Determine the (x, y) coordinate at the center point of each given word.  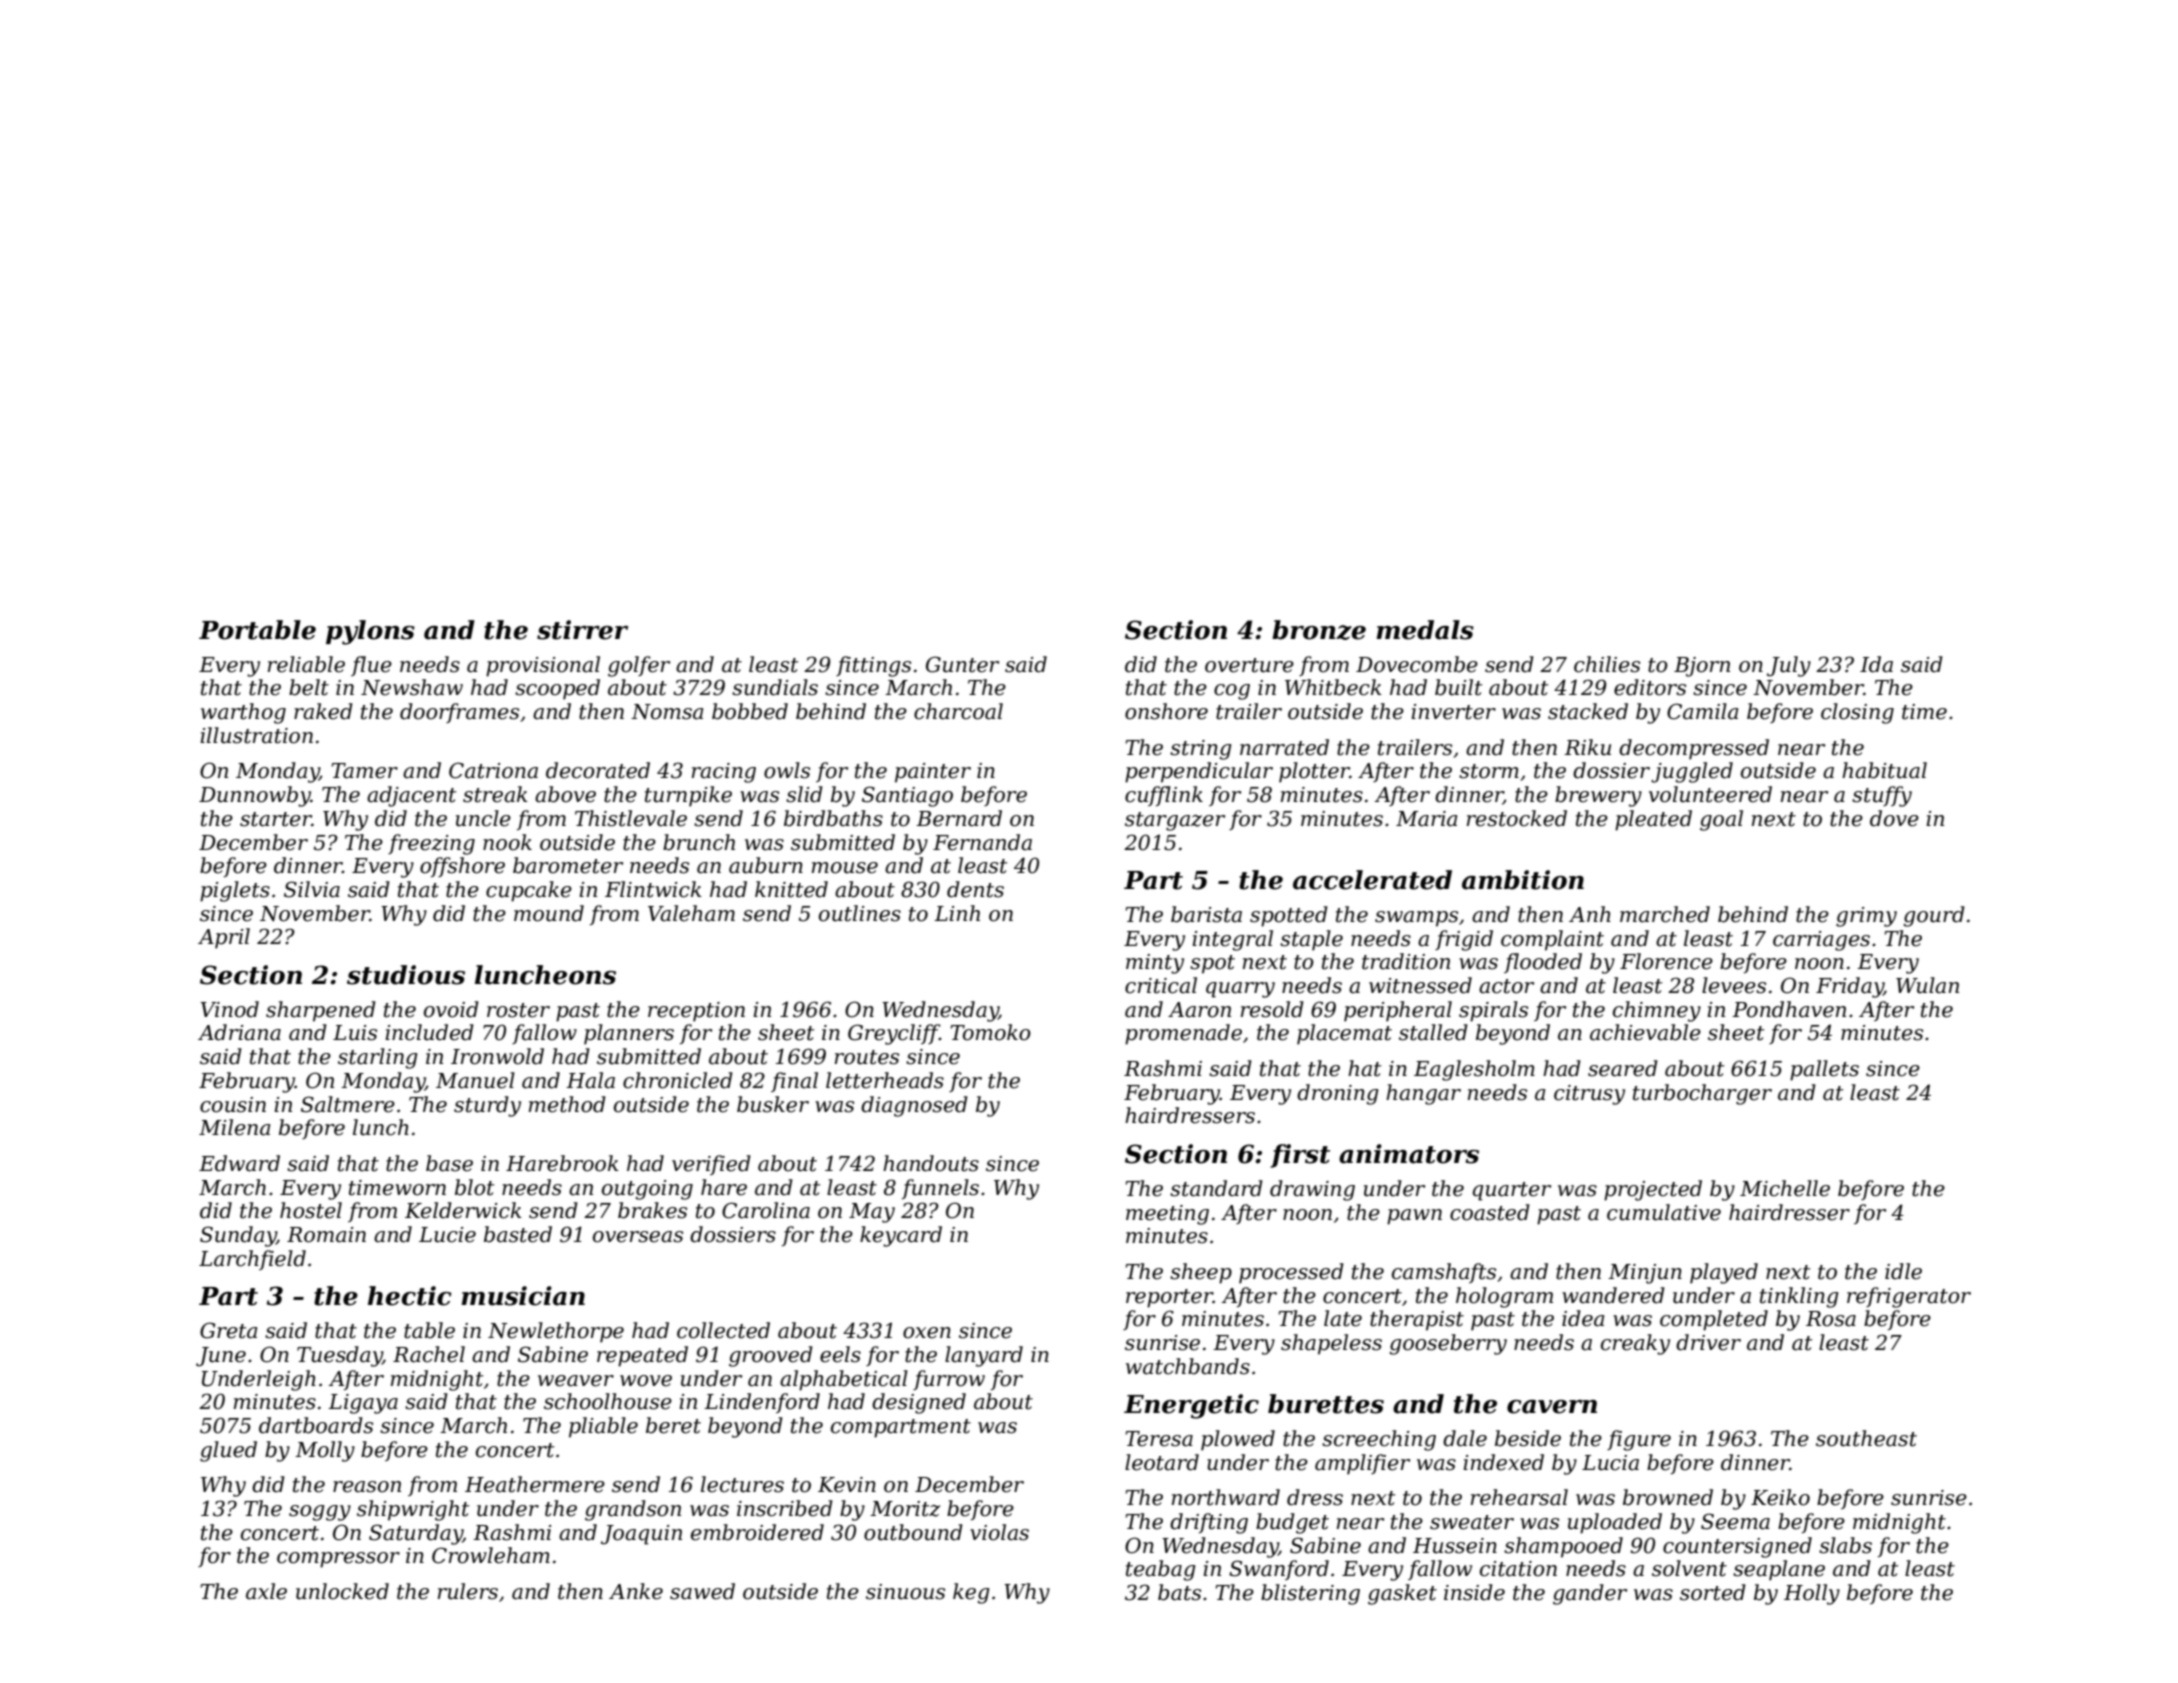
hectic (410, 1296)
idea (1583, 1318)
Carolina (766, 1210)
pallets (1824, 1070)
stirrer (582, 630)
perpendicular (1199, 772)
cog (1232, 692)
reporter (1169, 1298)
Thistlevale (631, 818)
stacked (1588, 711)
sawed (702, 1591)
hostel (311, 1210)
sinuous (905, 1592)
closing (1857, 713)
